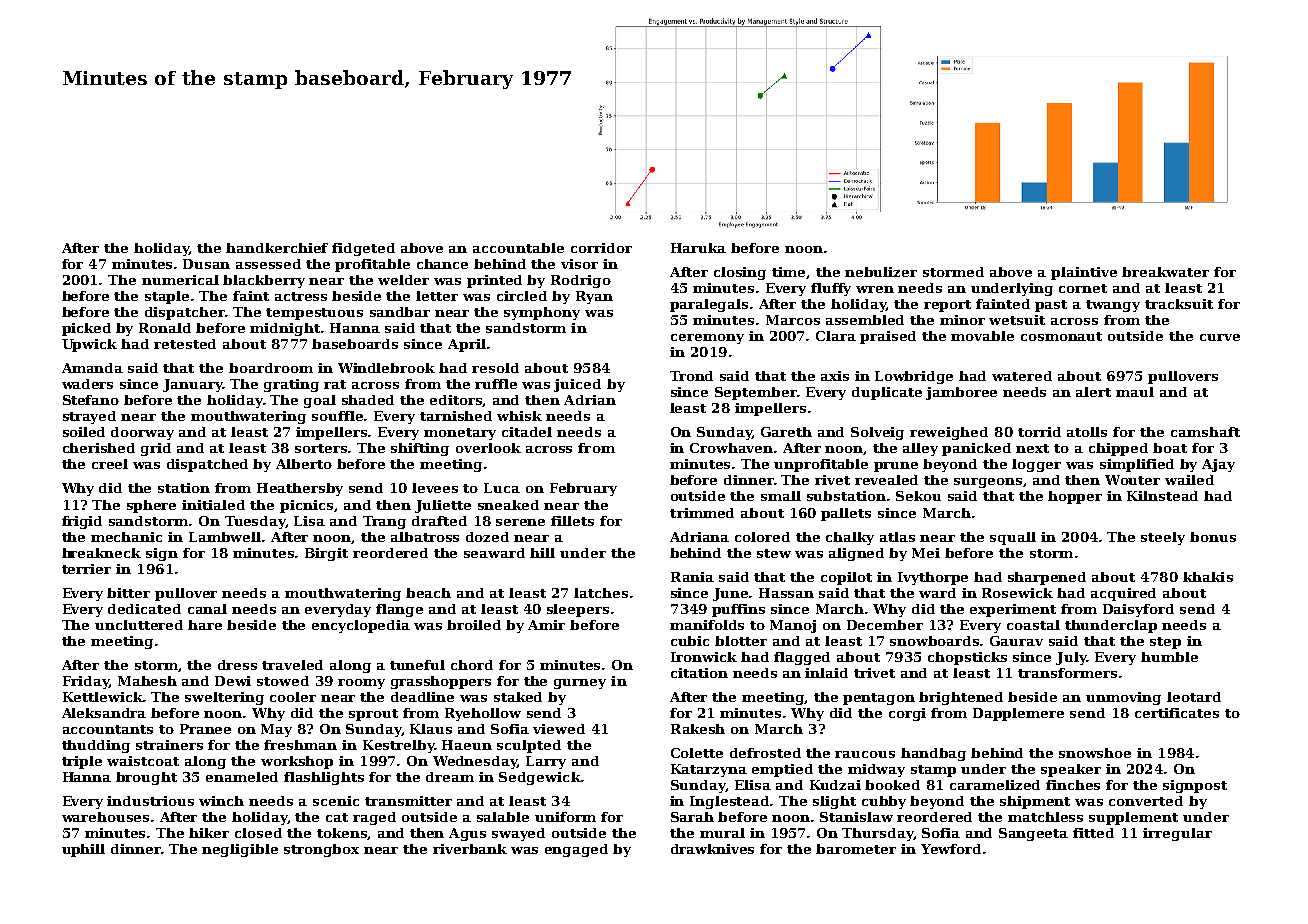  What do you see at coordinates (576, 850) in the document?
I see `engaged` at bounding box center [576, 850].
